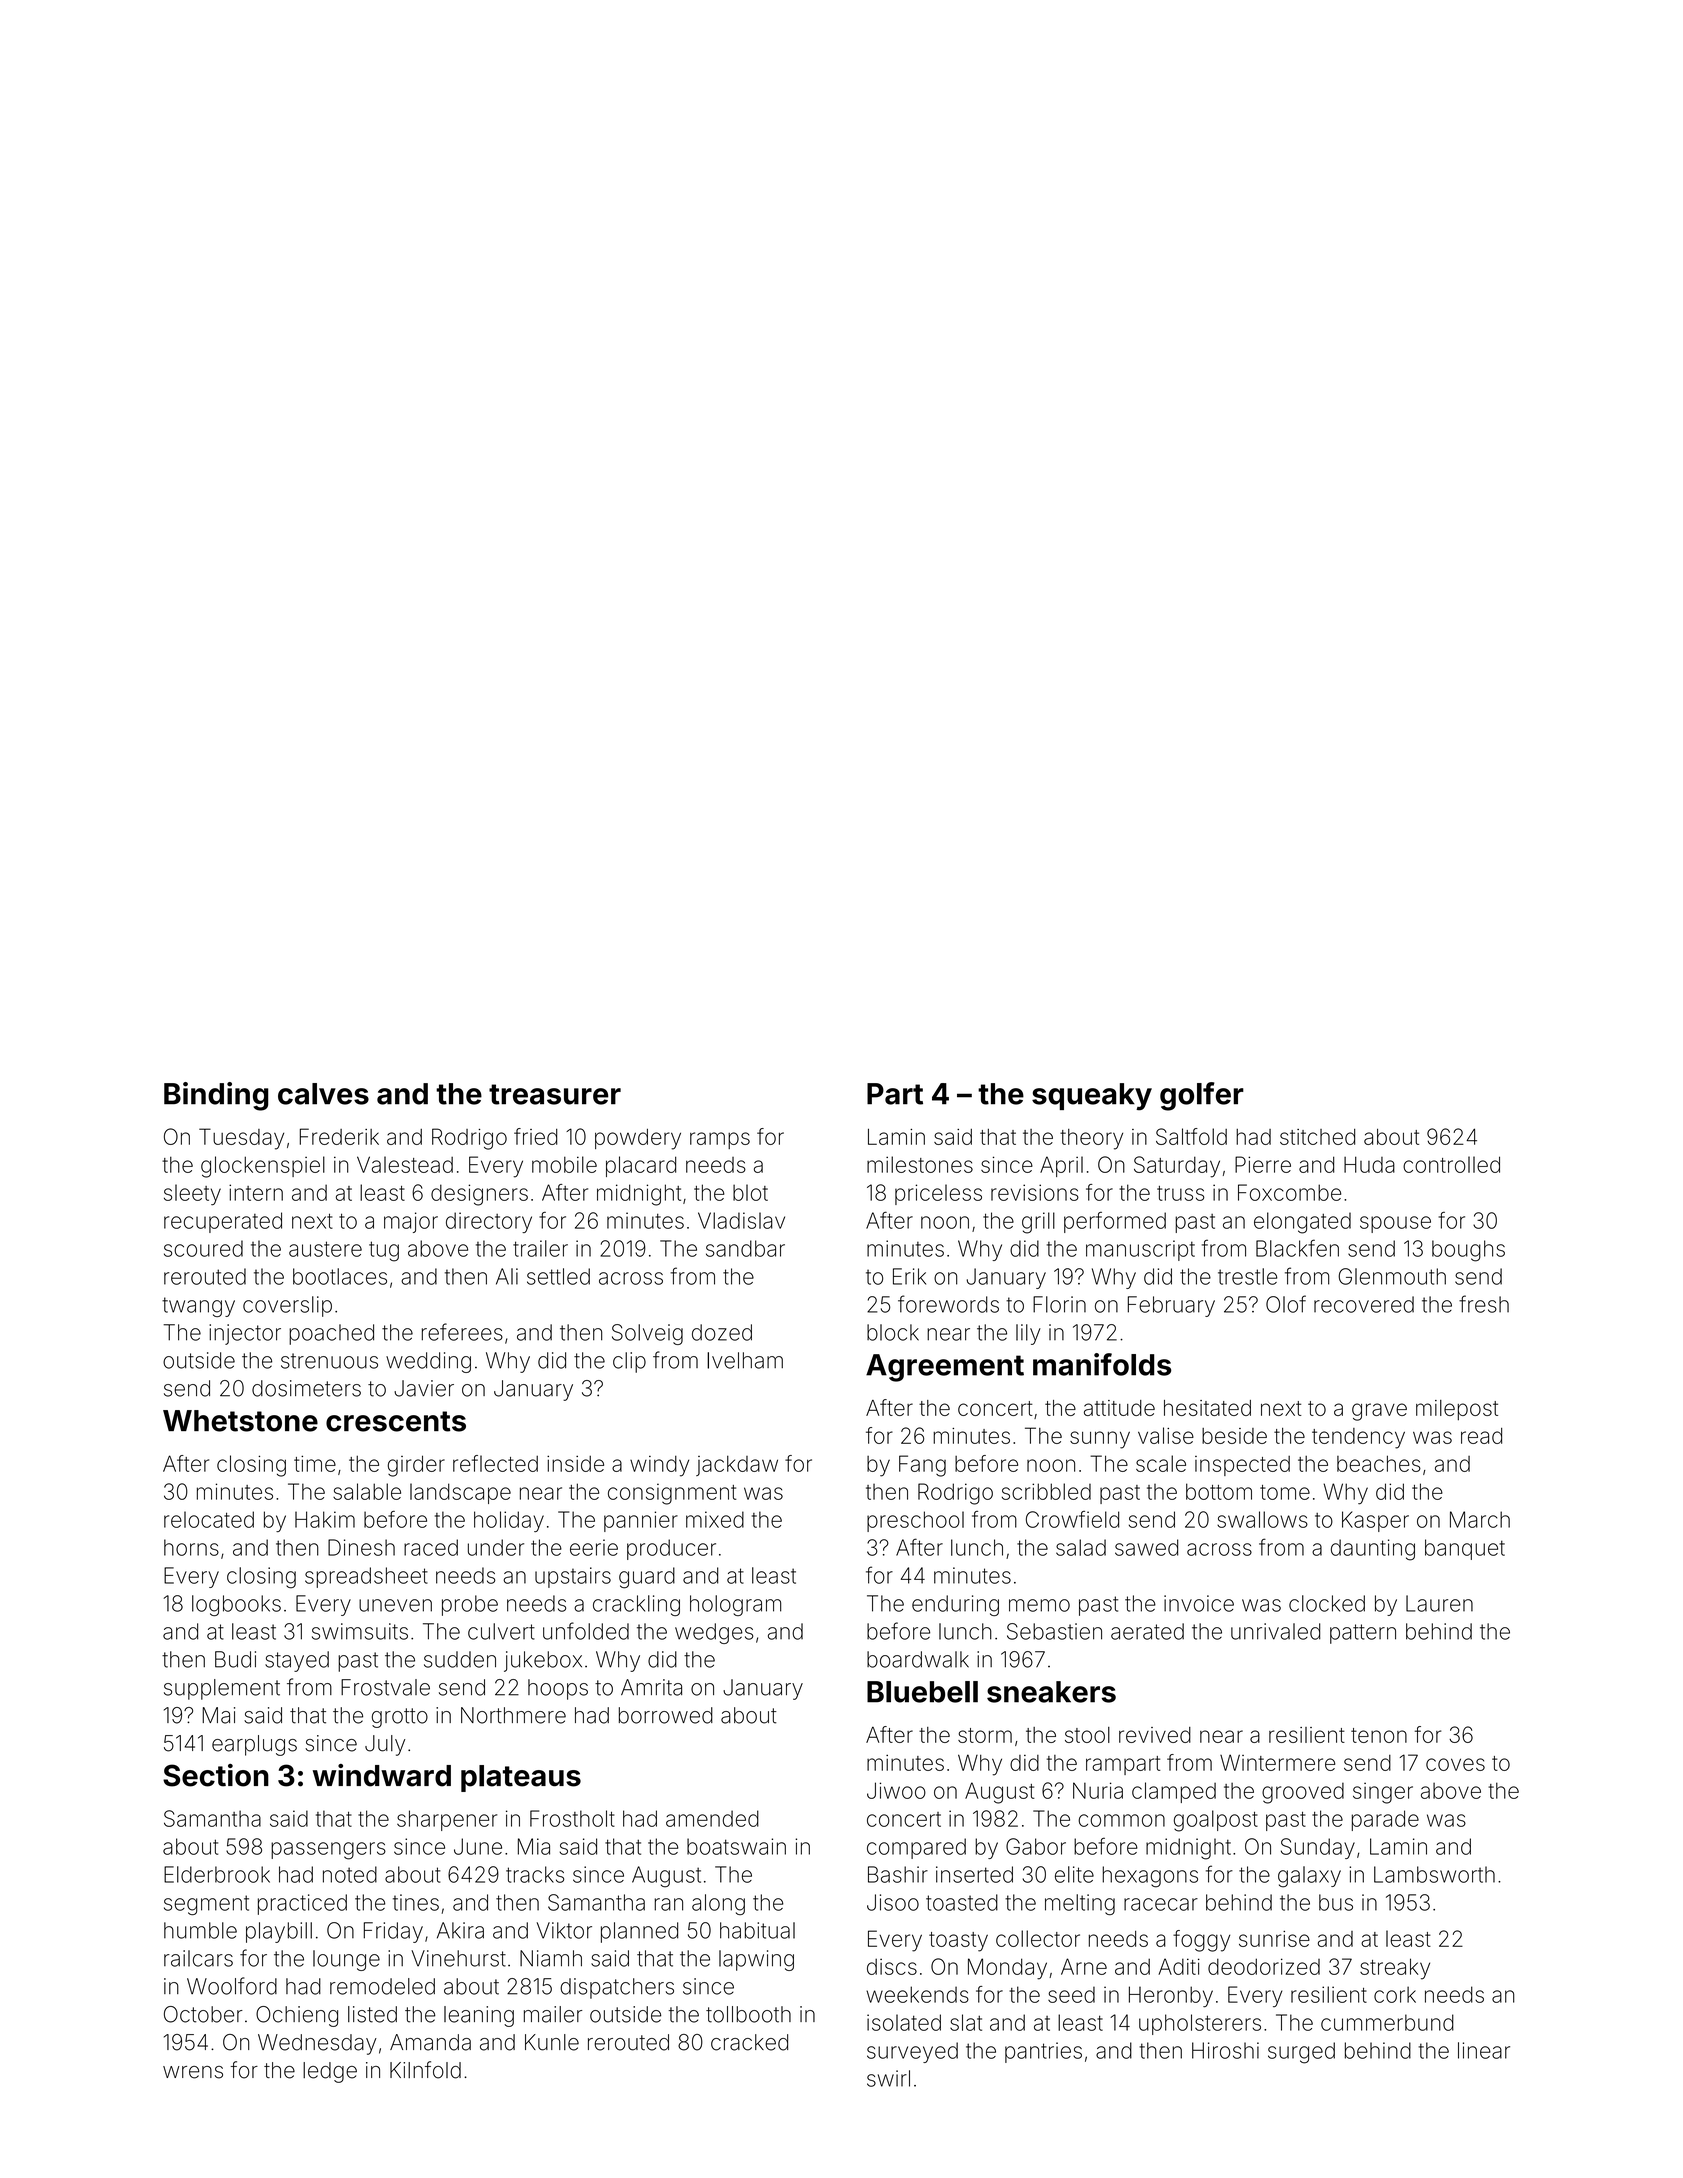 This image has width=1683, height=2178. I want to click on Gabor, so click(1036, 1846).
